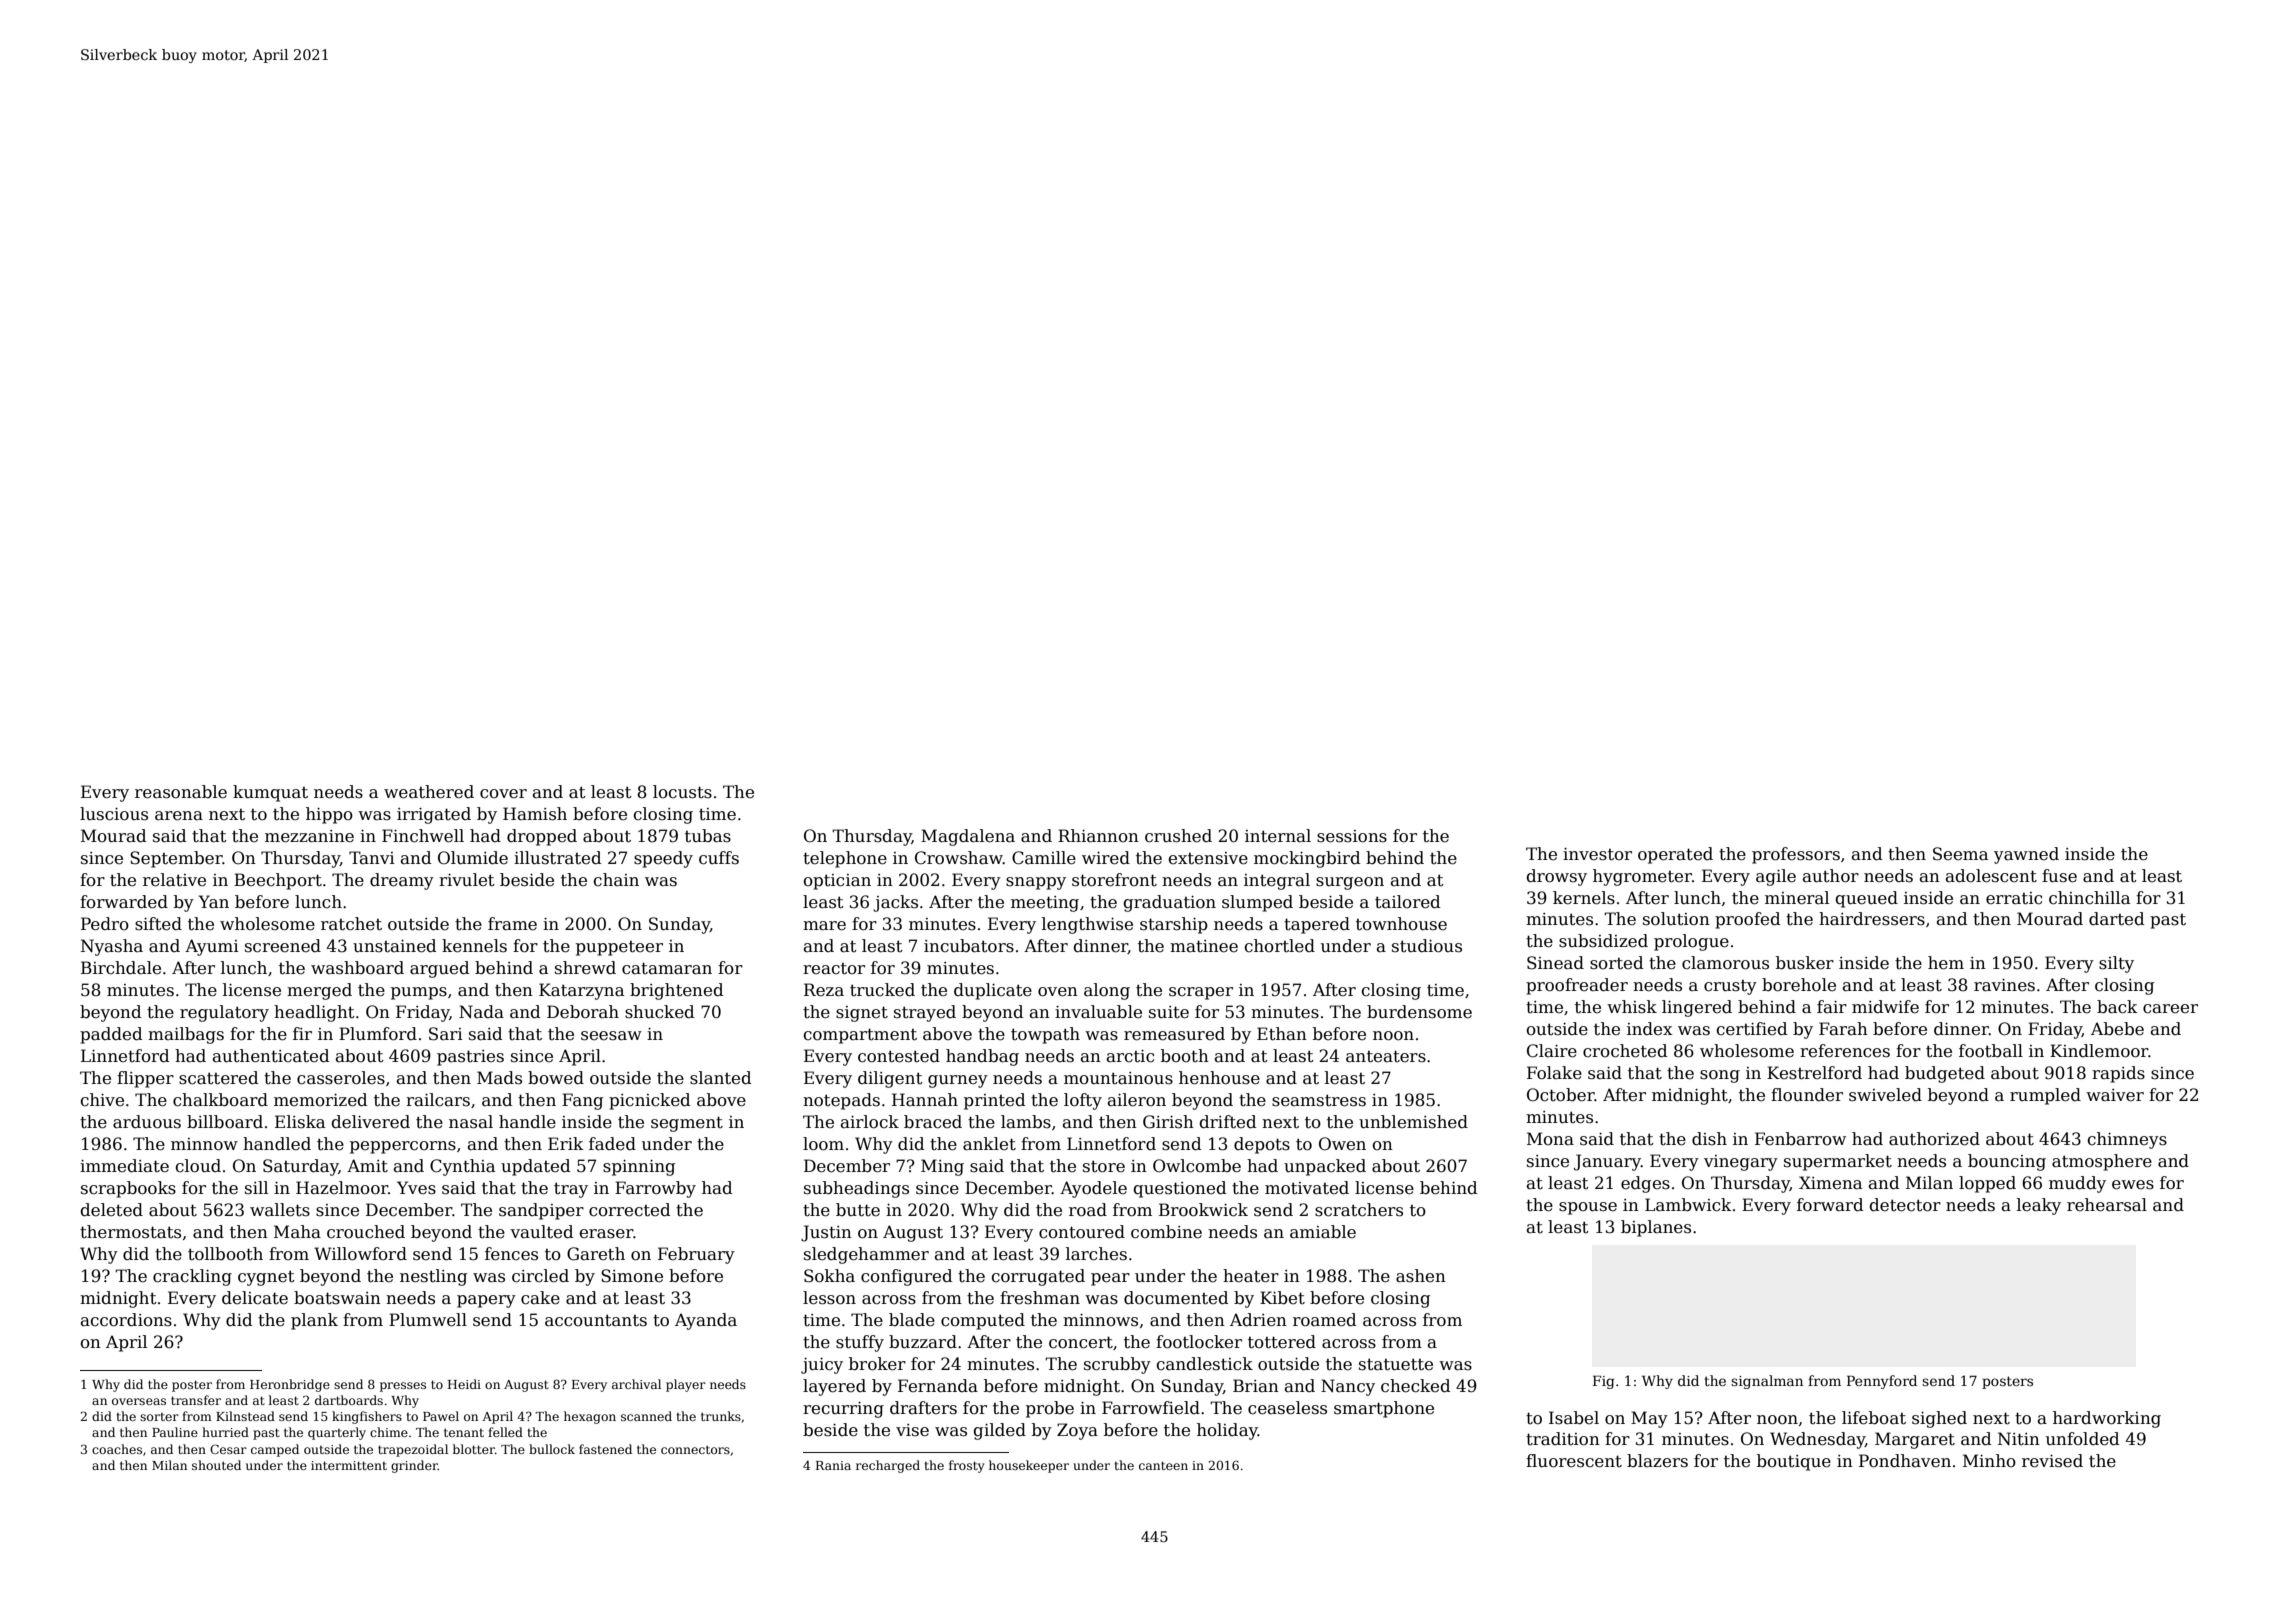 This screenshot has width=2282, height=1614. Describe the element at coordinates (968, 837) in the screenshot. I see `Magdalena` at that location.
